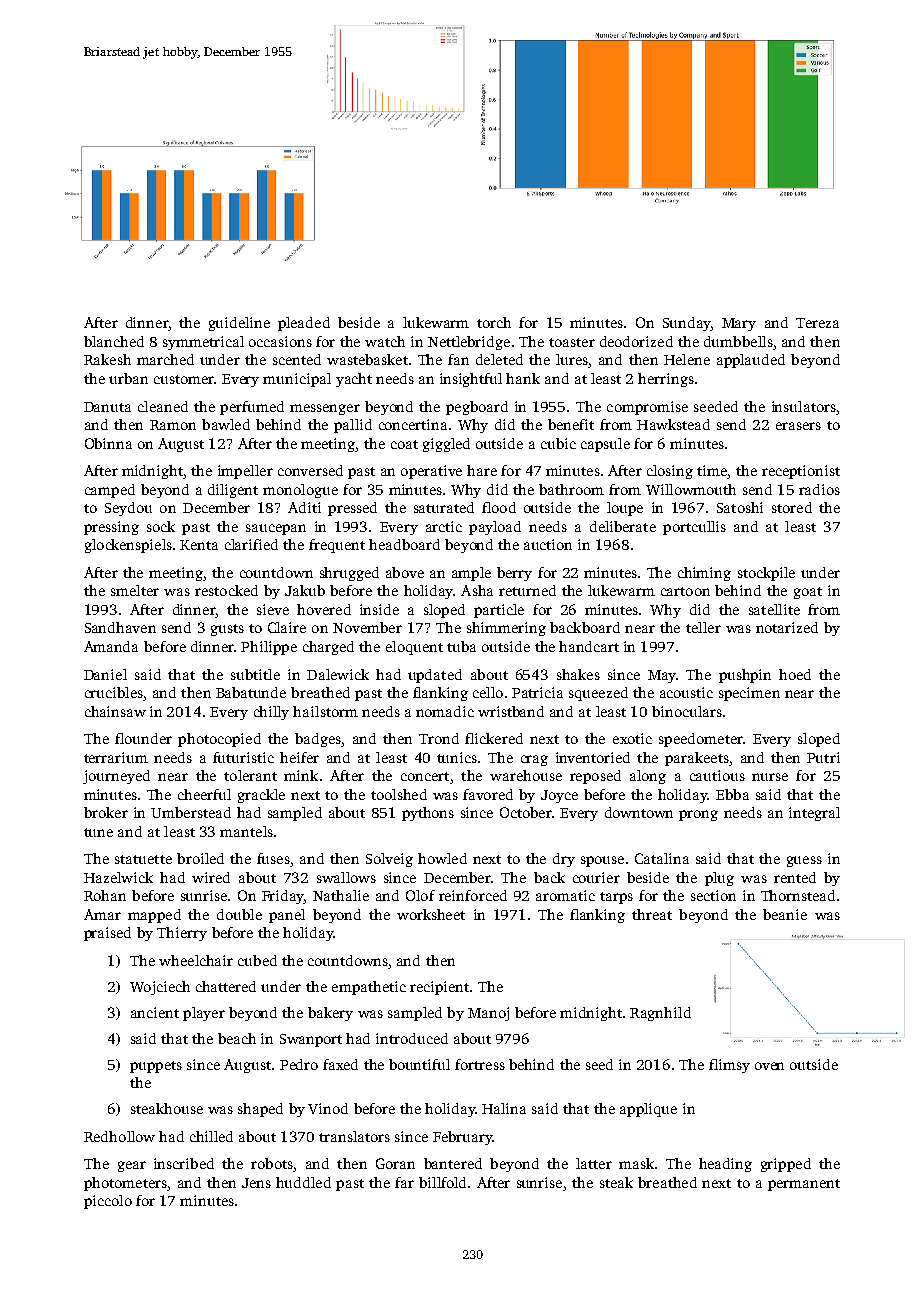 This page has width=924, height=1308. What do you see at coordinates (499, 359) in the page?
I see `deleted` at bounding box center [499, 359].
